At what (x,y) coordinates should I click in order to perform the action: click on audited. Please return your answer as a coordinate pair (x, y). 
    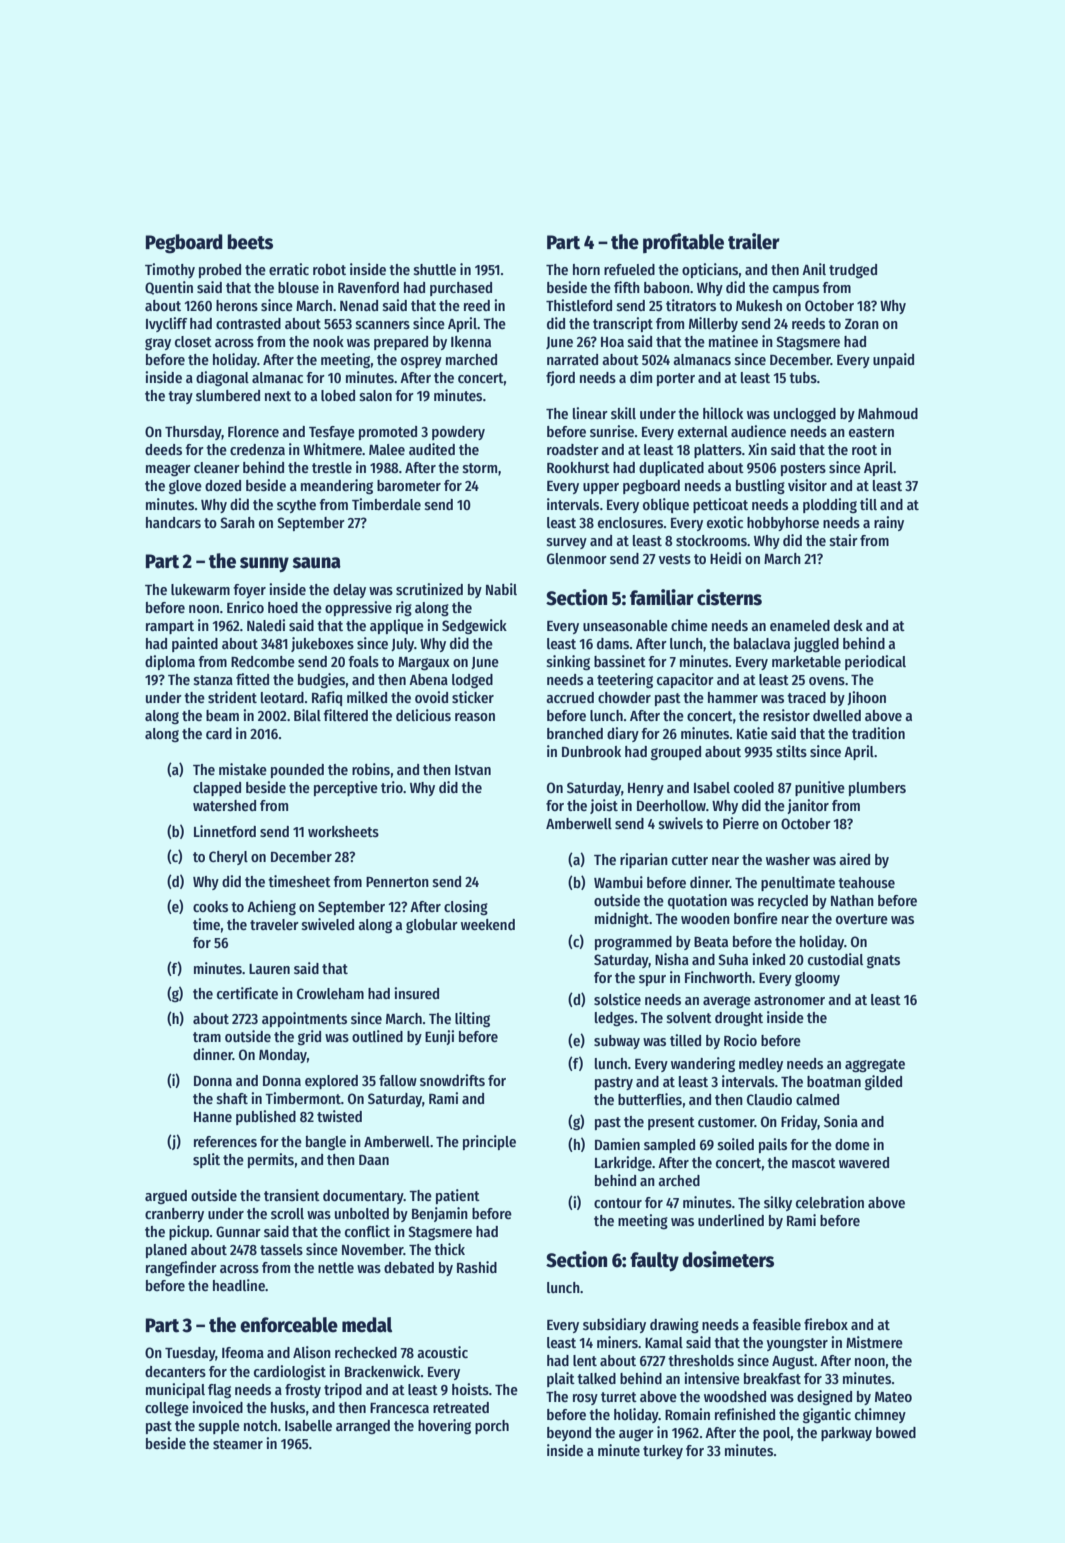
    Looking at the image, I should click on (432, 449).
